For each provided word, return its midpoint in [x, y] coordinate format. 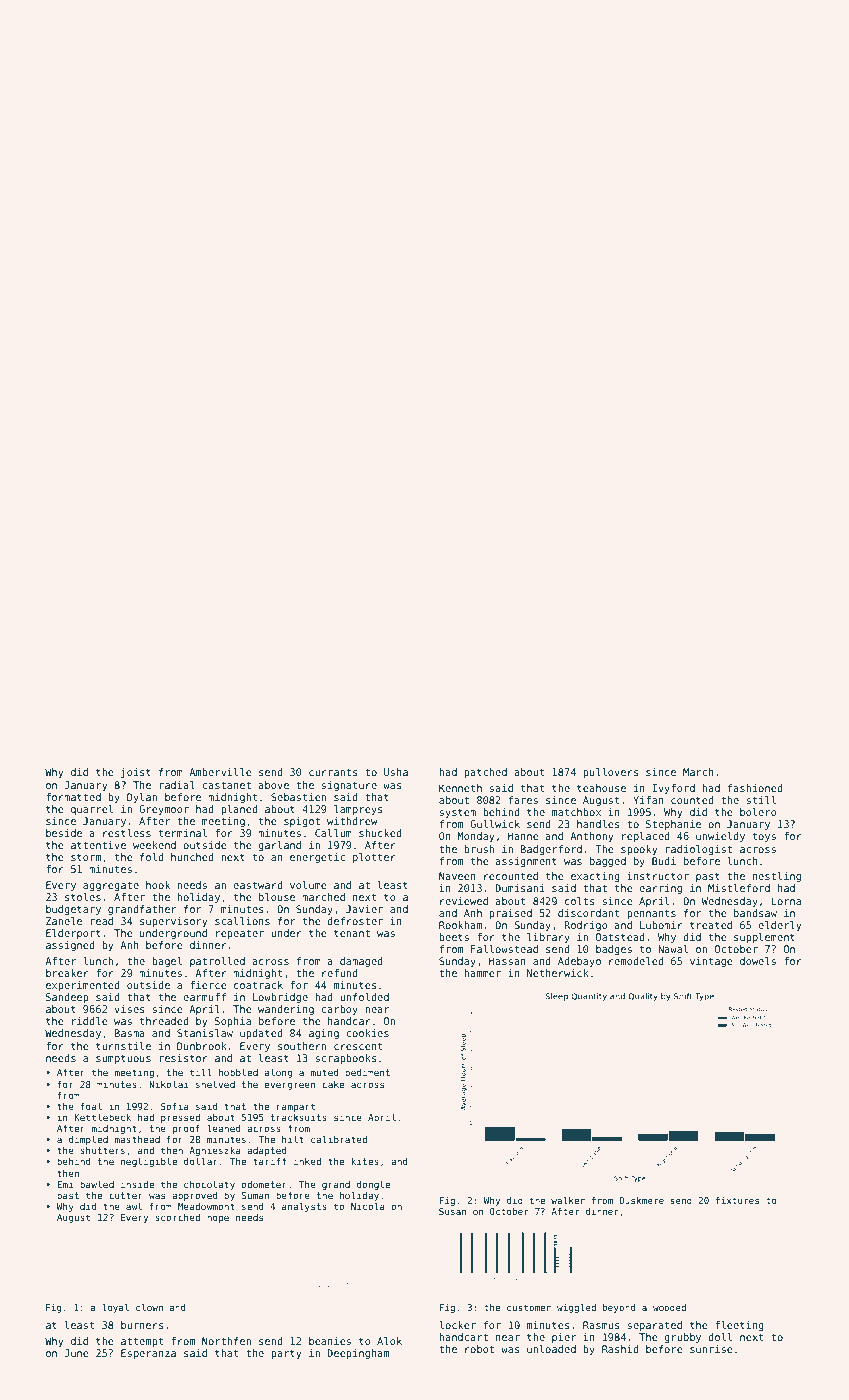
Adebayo [579, 962]
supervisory [174, 922]
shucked [380, 833]
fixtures [737, 1200]
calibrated [339, 1139]
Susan [452, 1211]
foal [91, 1106]
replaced [646, 837]
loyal [115, 1308]
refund [340, 973]
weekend [154, 845]
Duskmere [641, 1200]
